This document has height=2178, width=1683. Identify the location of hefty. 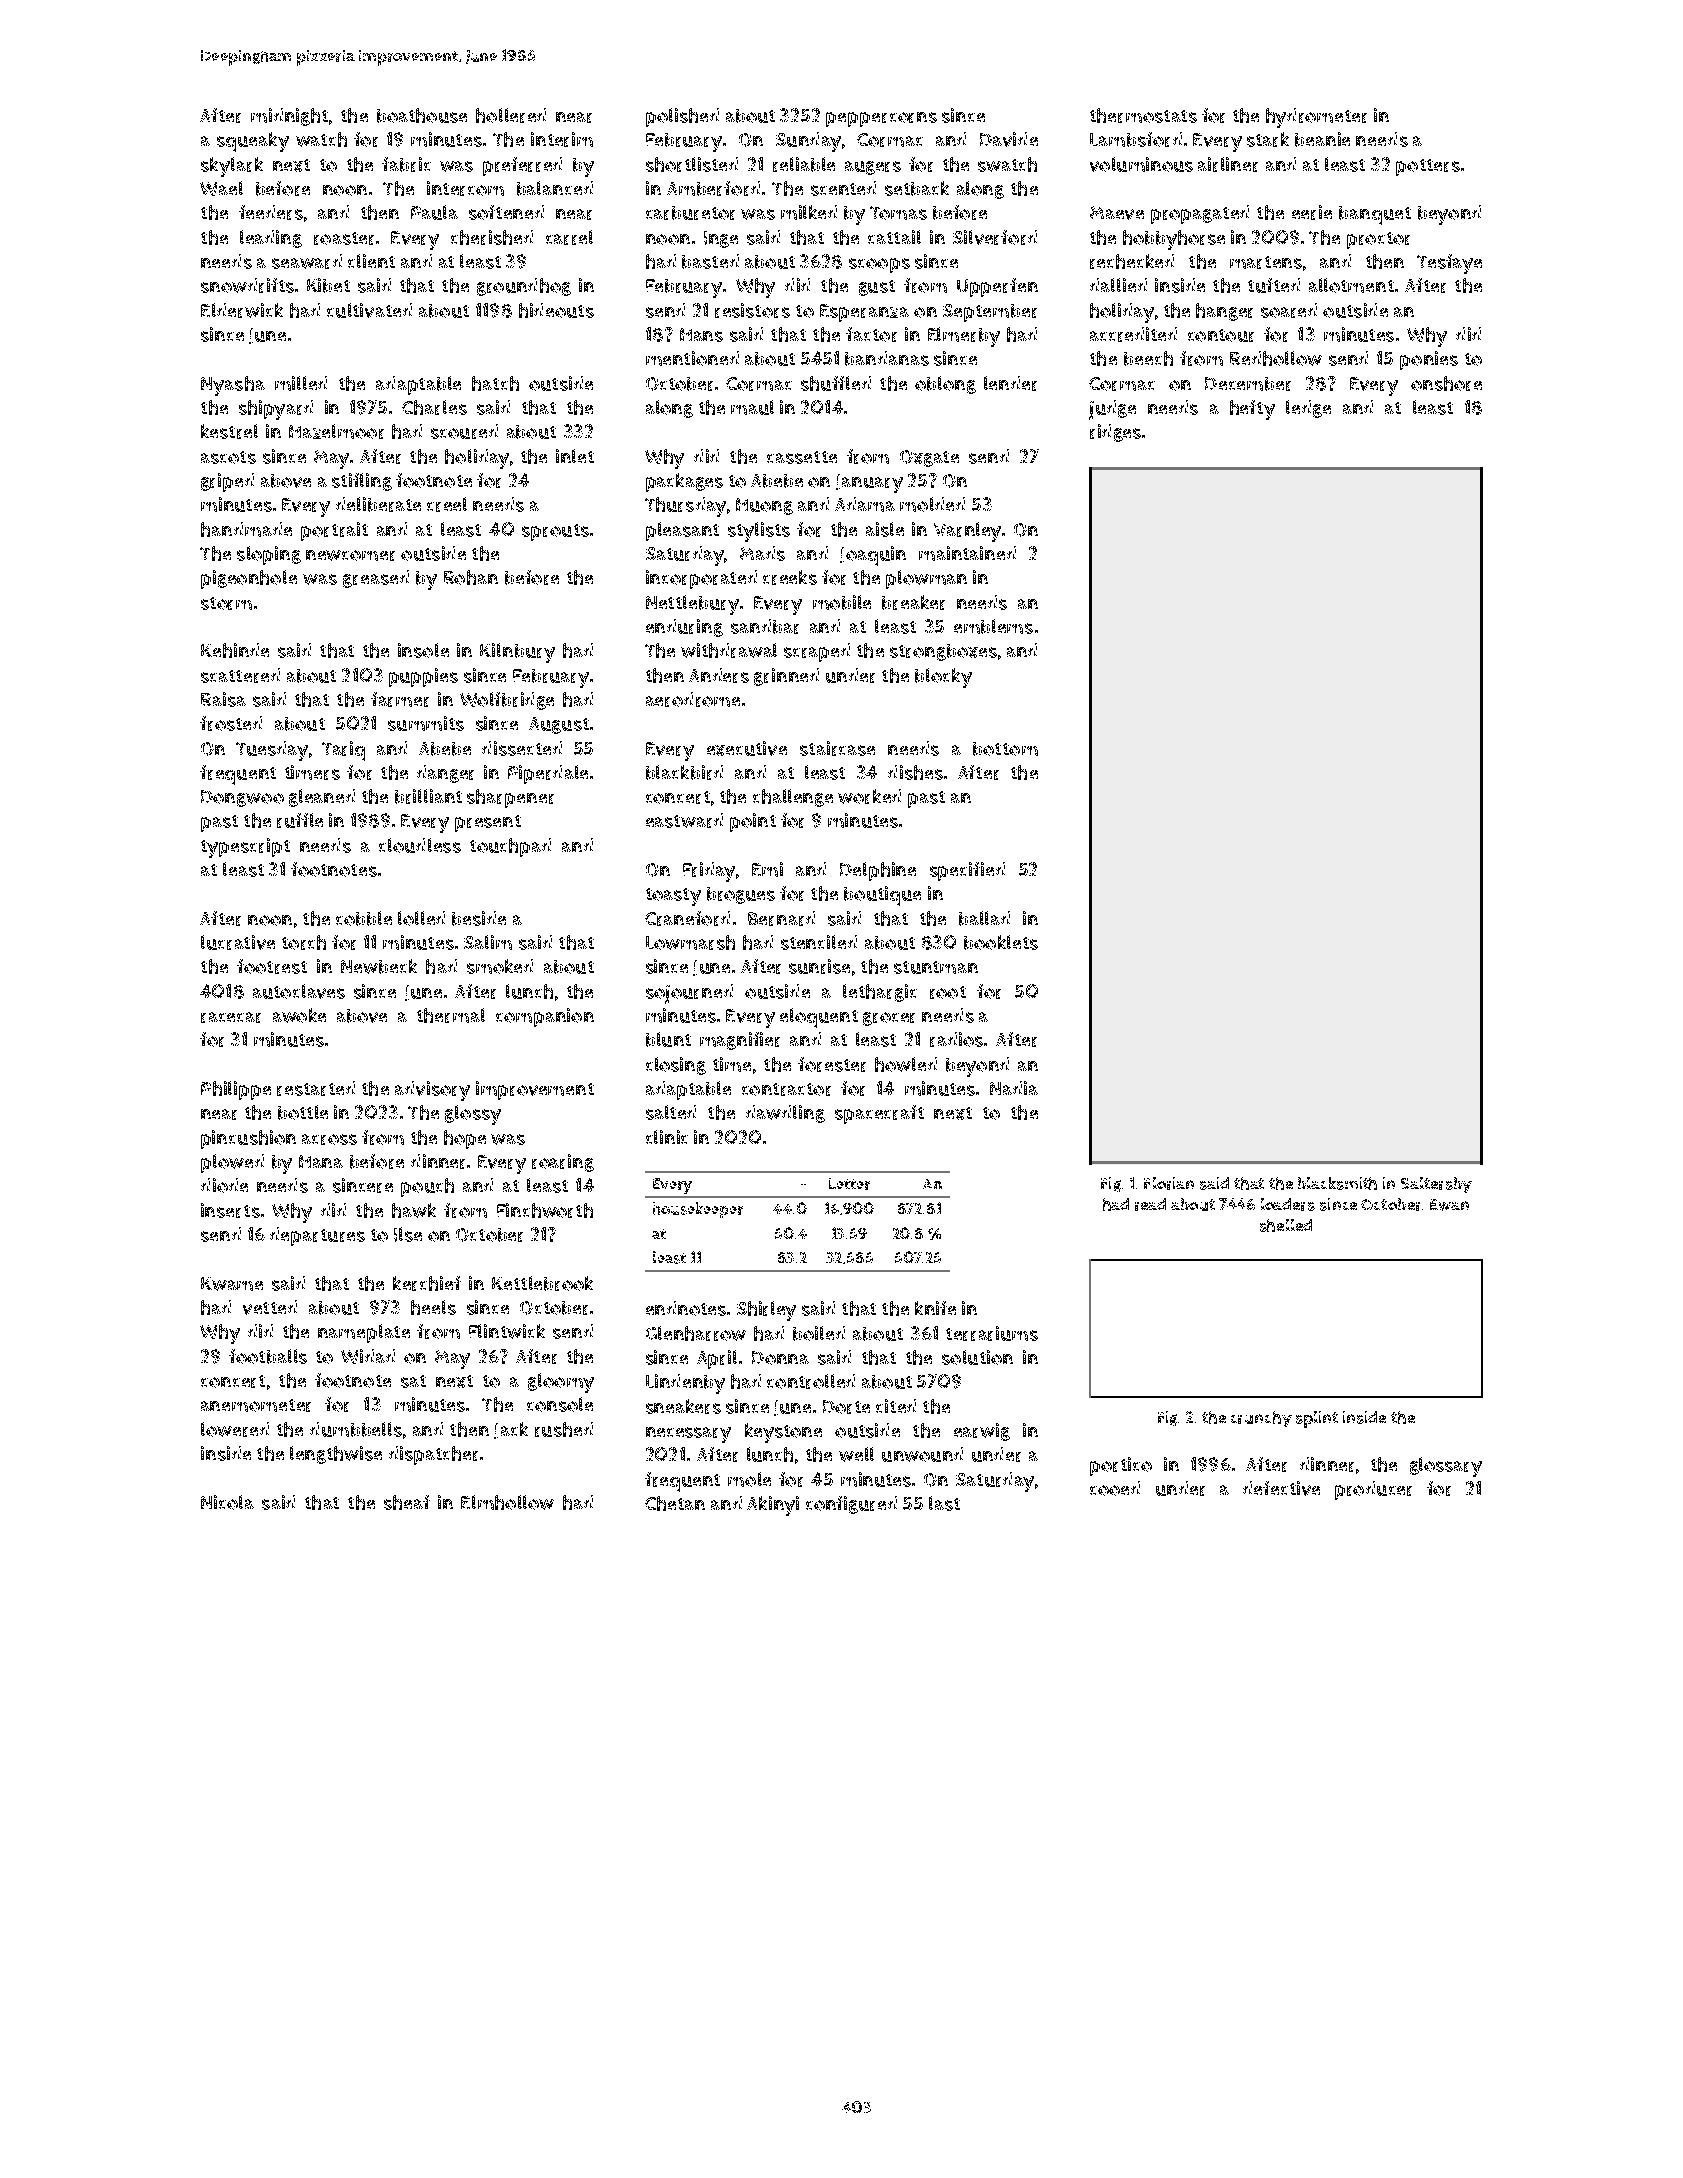
(1252, 410).
